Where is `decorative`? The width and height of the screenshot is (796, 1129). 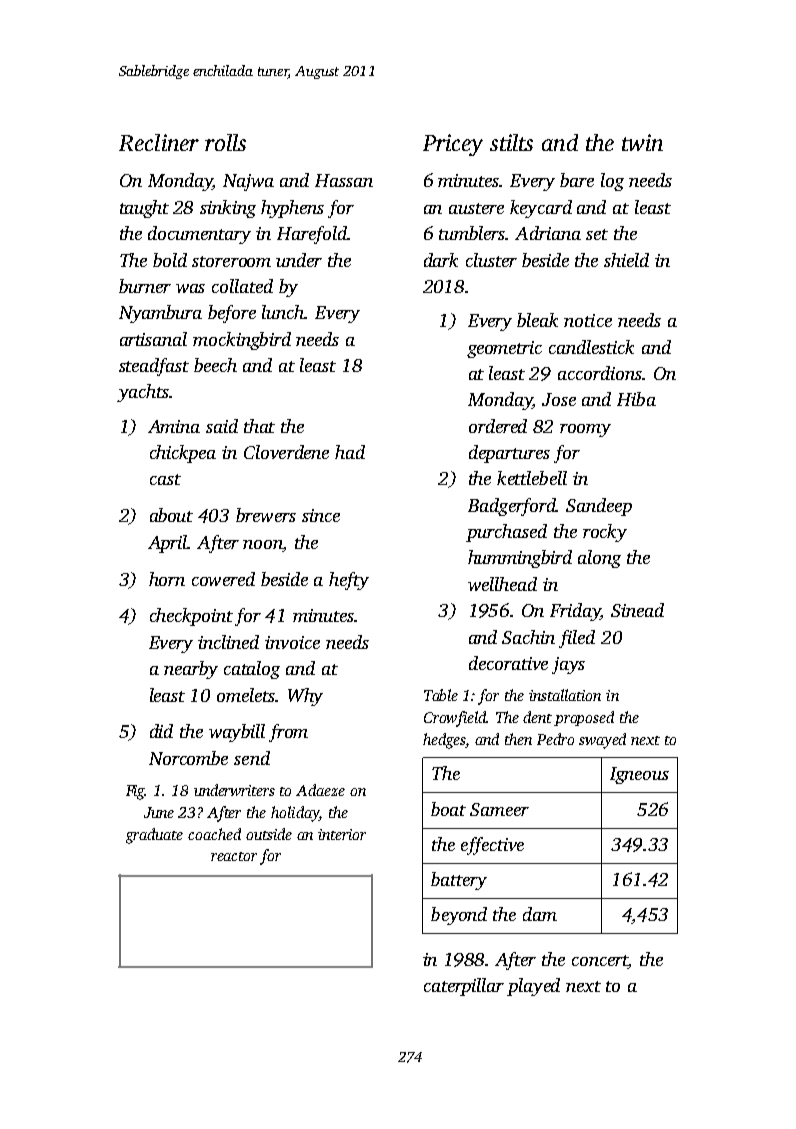 decorative is located at coordinates (508, 663).
